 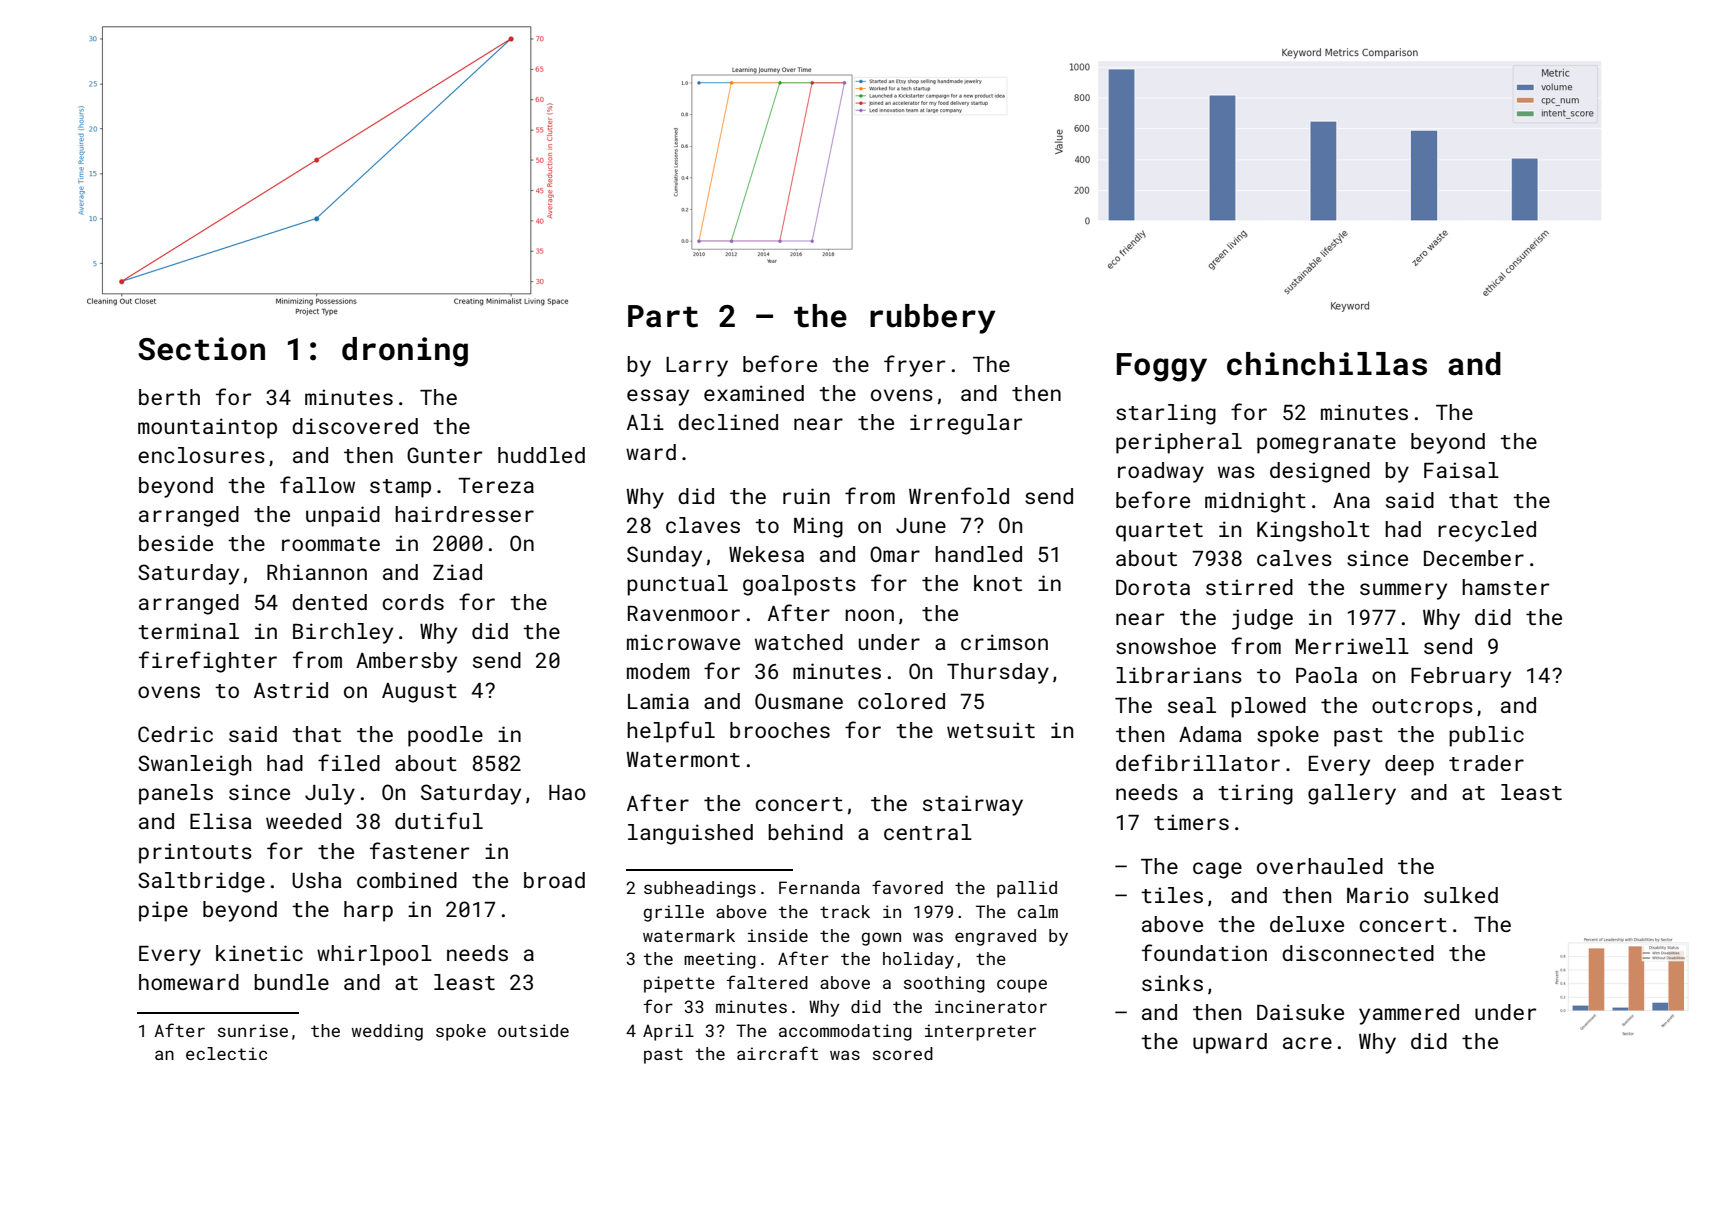 I want to click on noon, so click(x=869, y=615).
